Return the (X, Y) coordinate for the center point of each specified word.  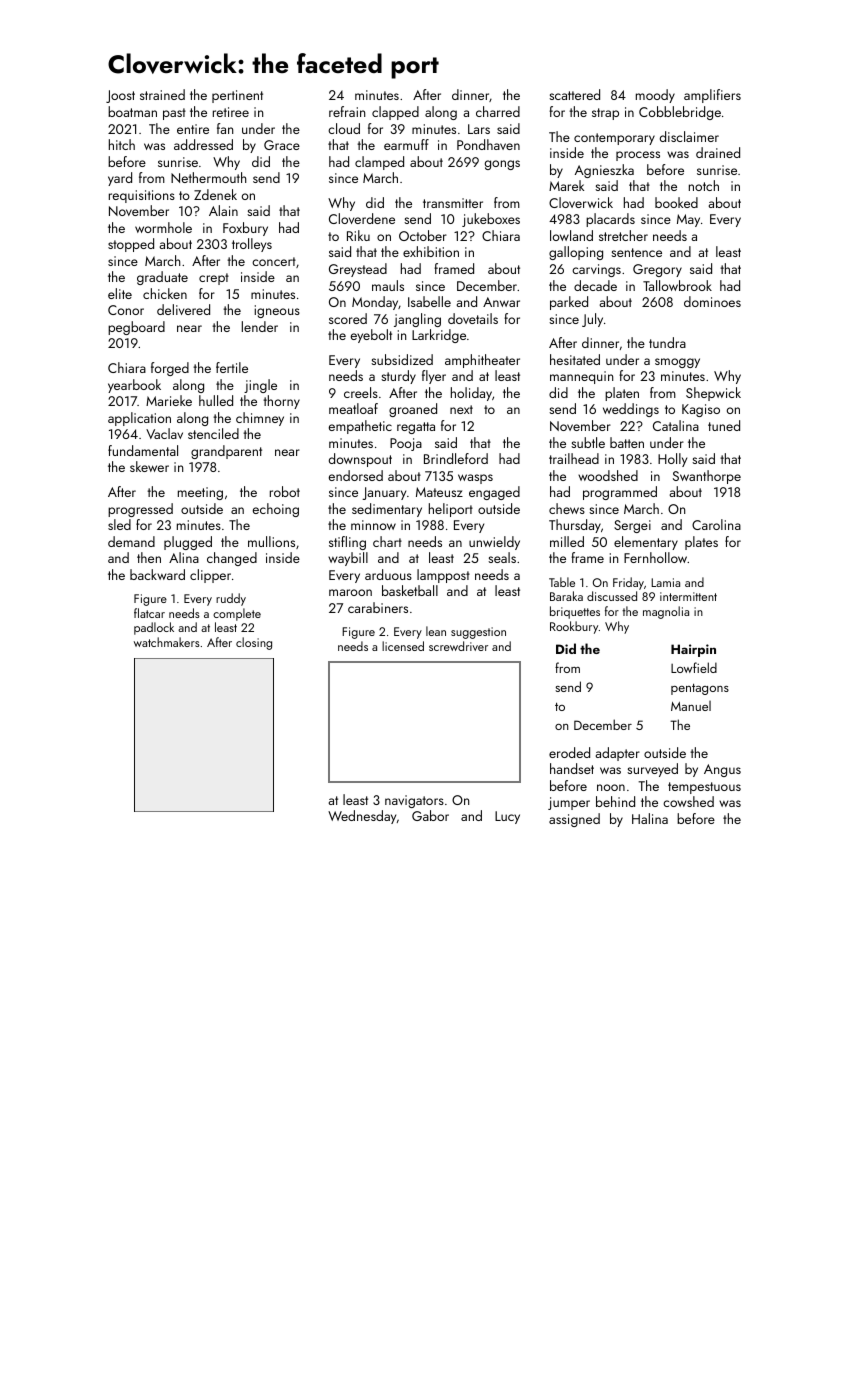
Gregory (657, 270)
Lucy (507, 817)
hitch (122, 144)
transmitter (453, 203)
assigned (574, 820)
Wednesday (362, 817)
